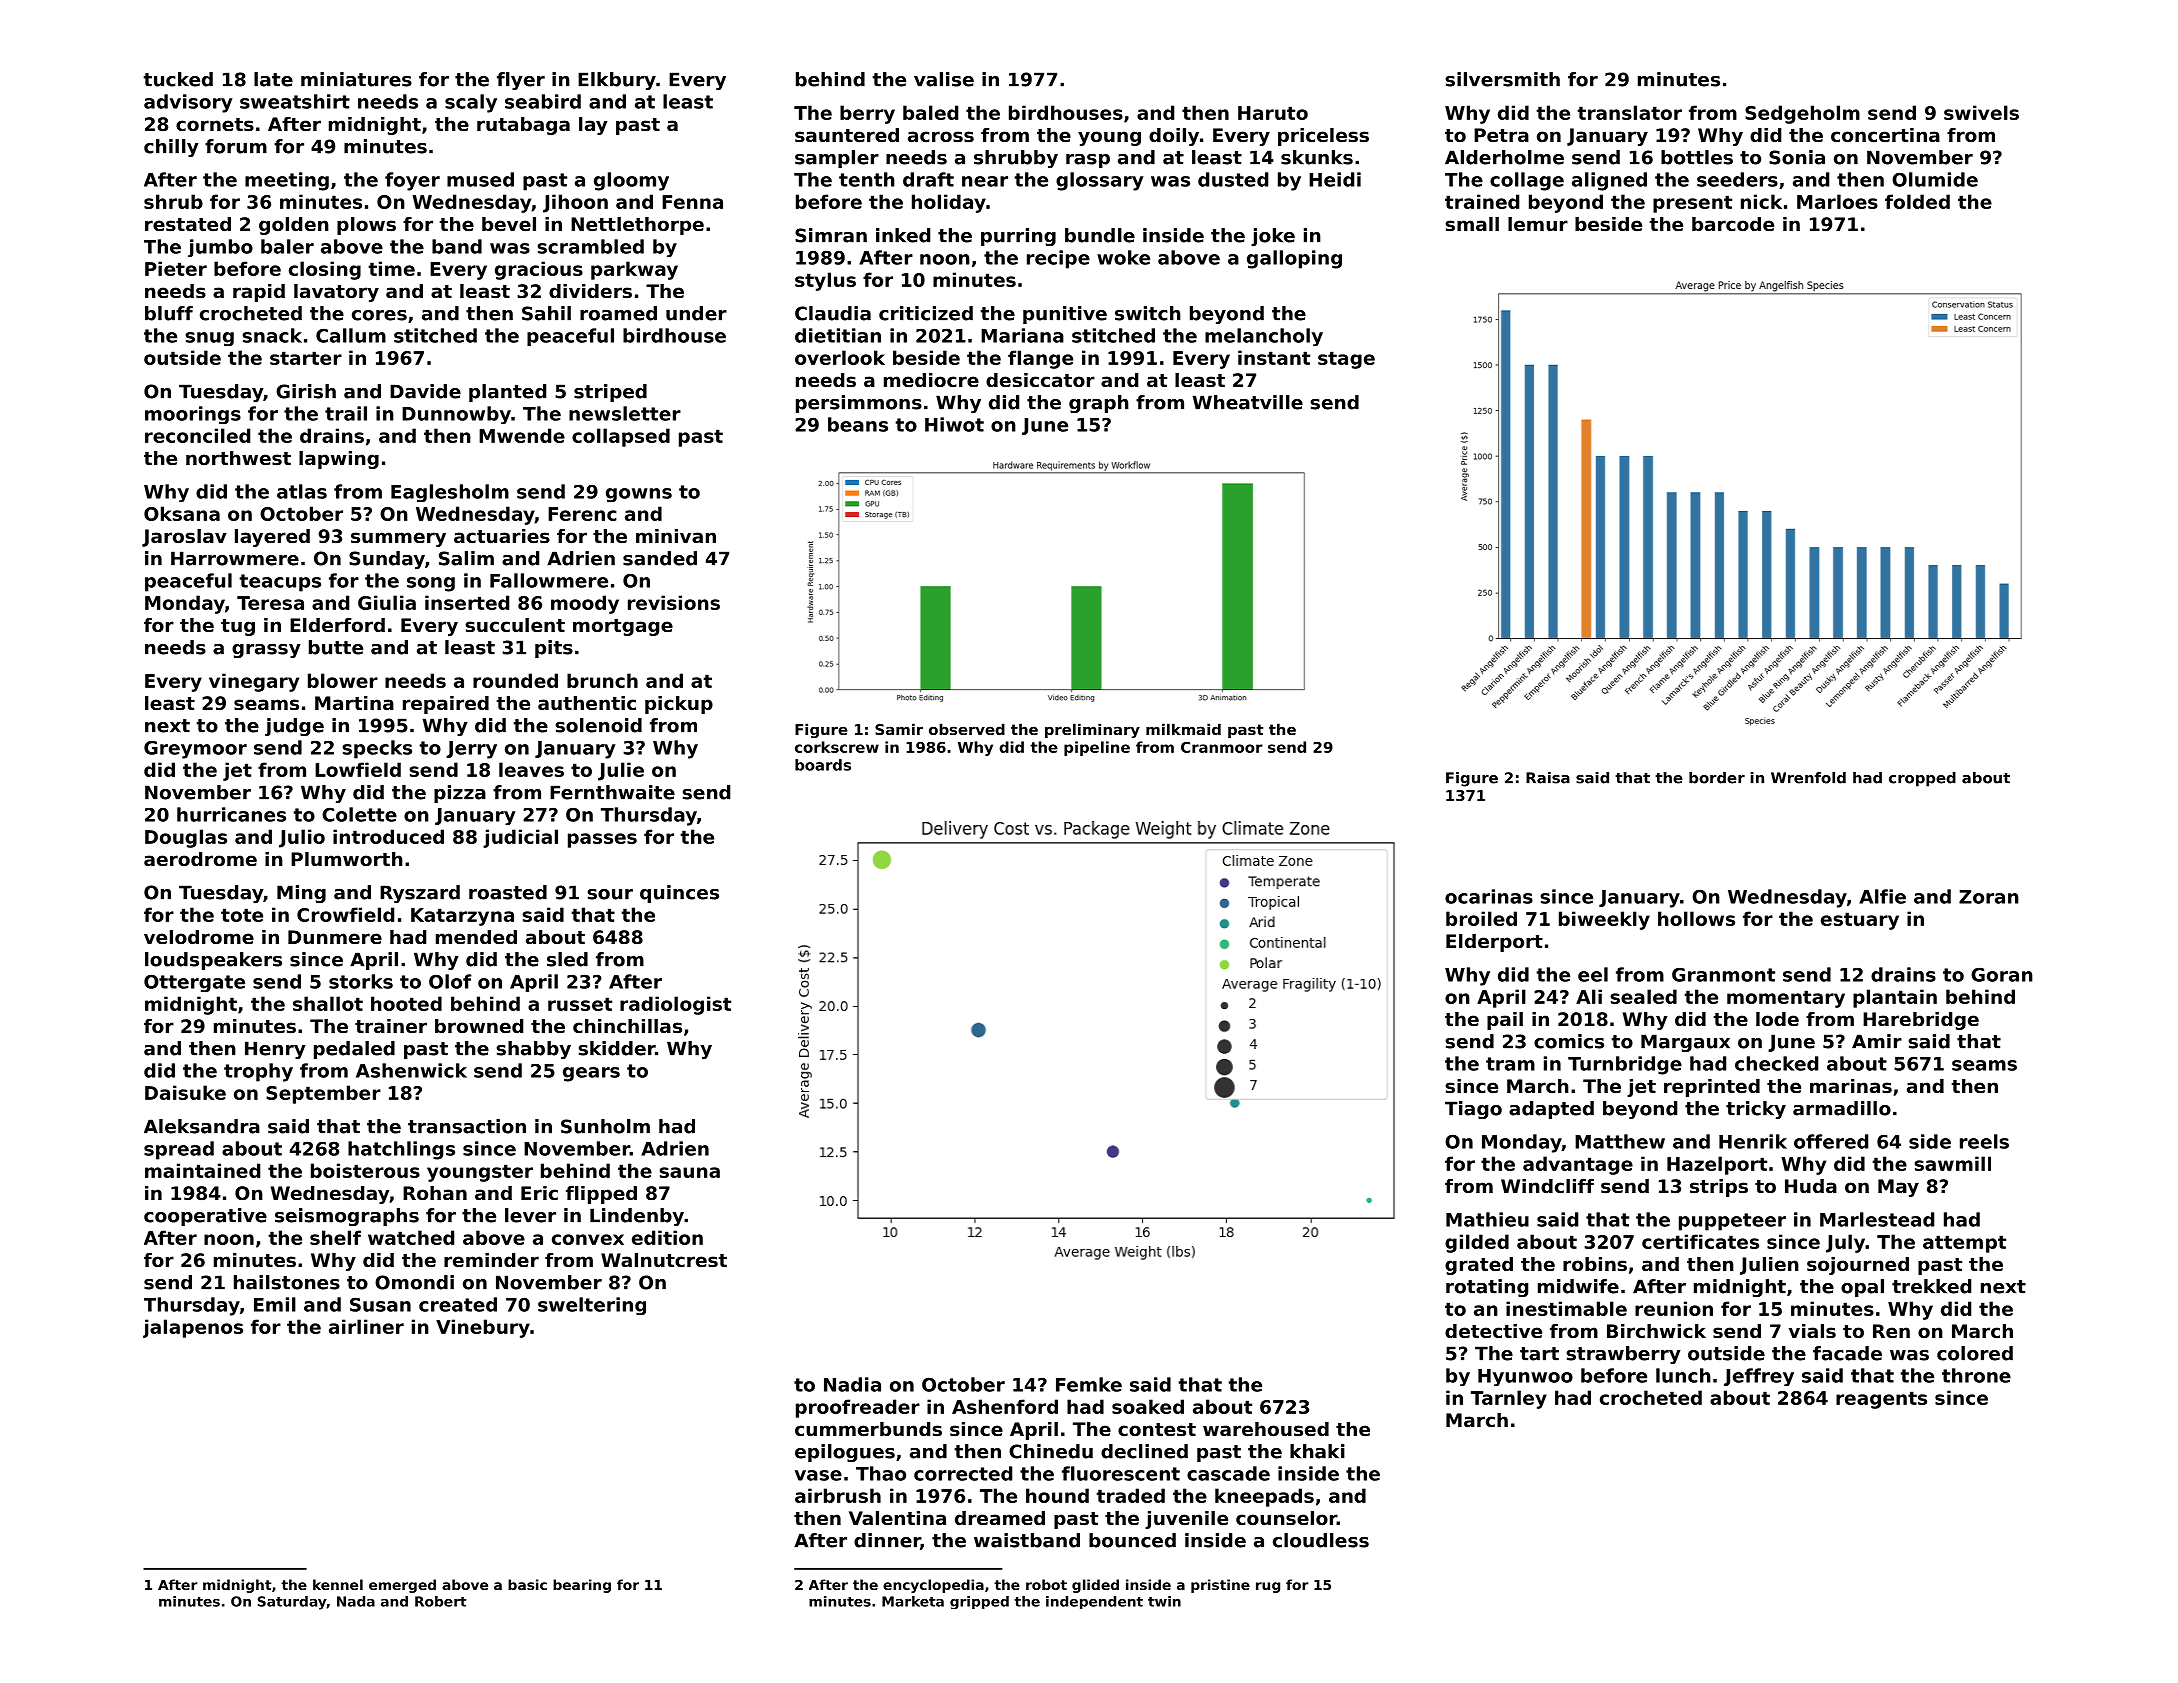 This document has width=2178, height=1683. What do you see at coordinates (1548, 778) in the document?
I see `Raisa` at bounding box center [1548, 778].
